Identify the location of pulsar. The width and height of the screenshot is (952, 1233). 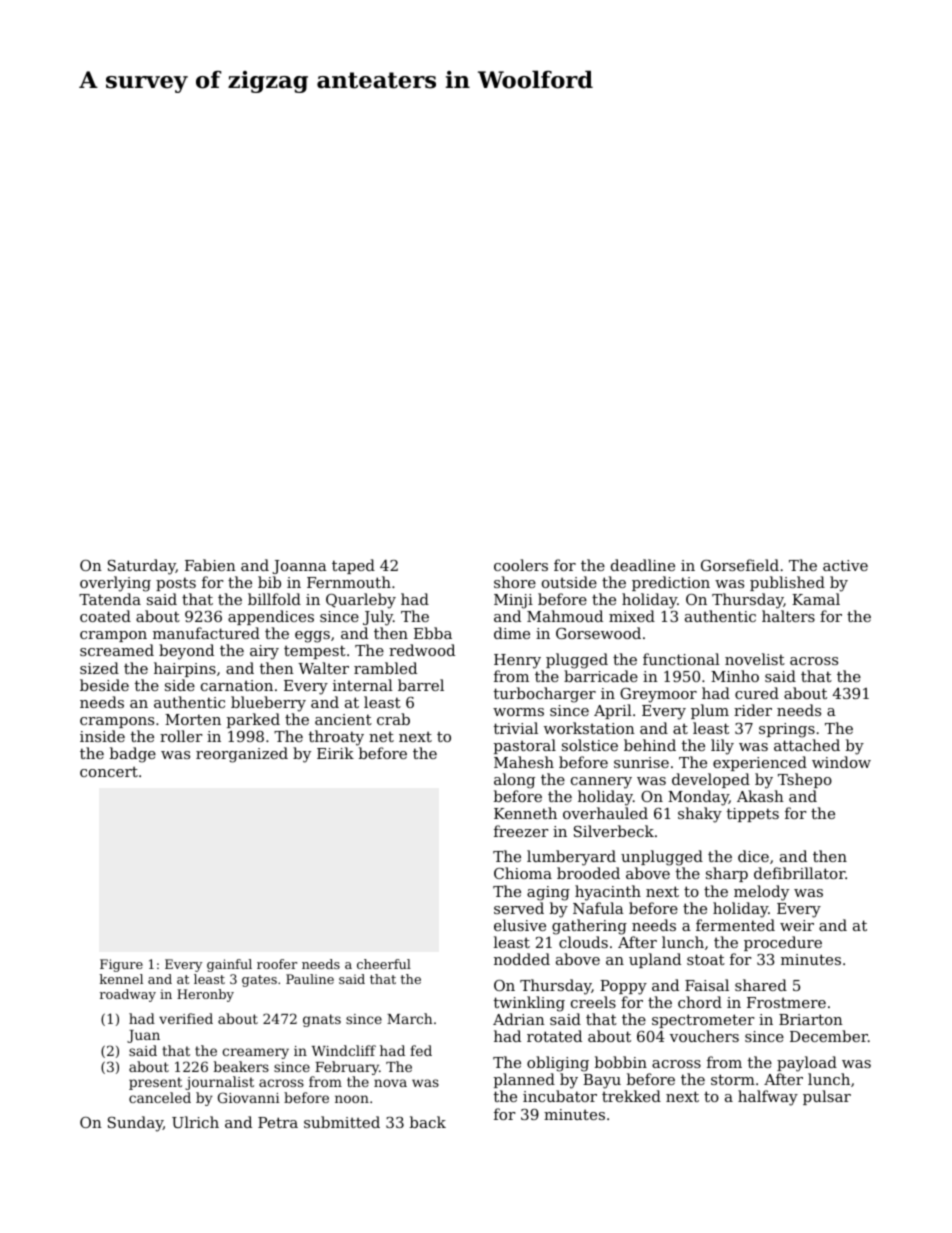
(827, 1097).
